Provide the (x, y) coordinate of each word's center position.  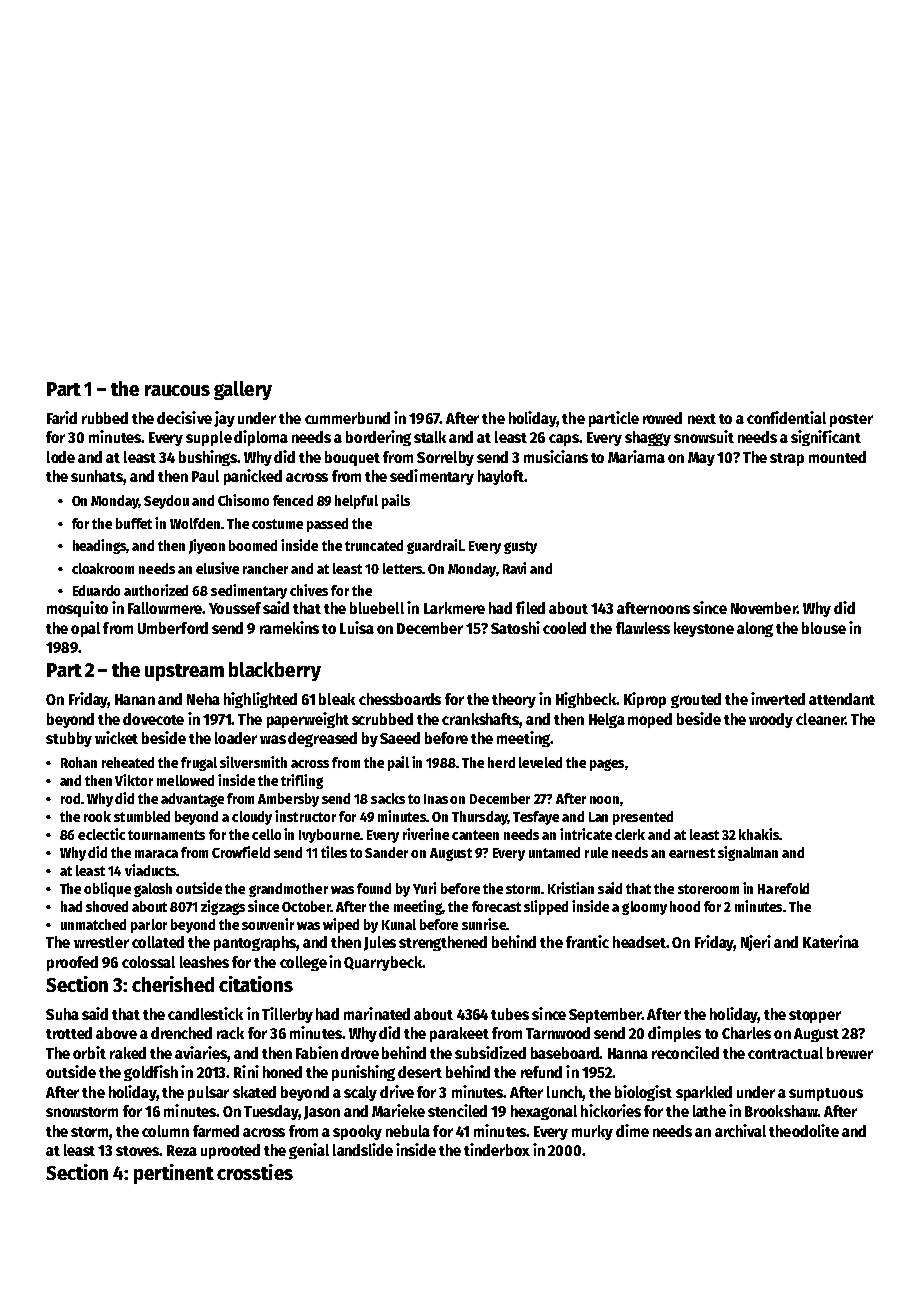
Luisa (357, 627)
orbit (89, 1052)
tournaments (166, 835)
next (702, 419)
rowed (662, 418)
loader (236, 738)
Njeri (756, 943)
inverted (778, 698)
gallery (243, 390)
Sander (386, 852)
